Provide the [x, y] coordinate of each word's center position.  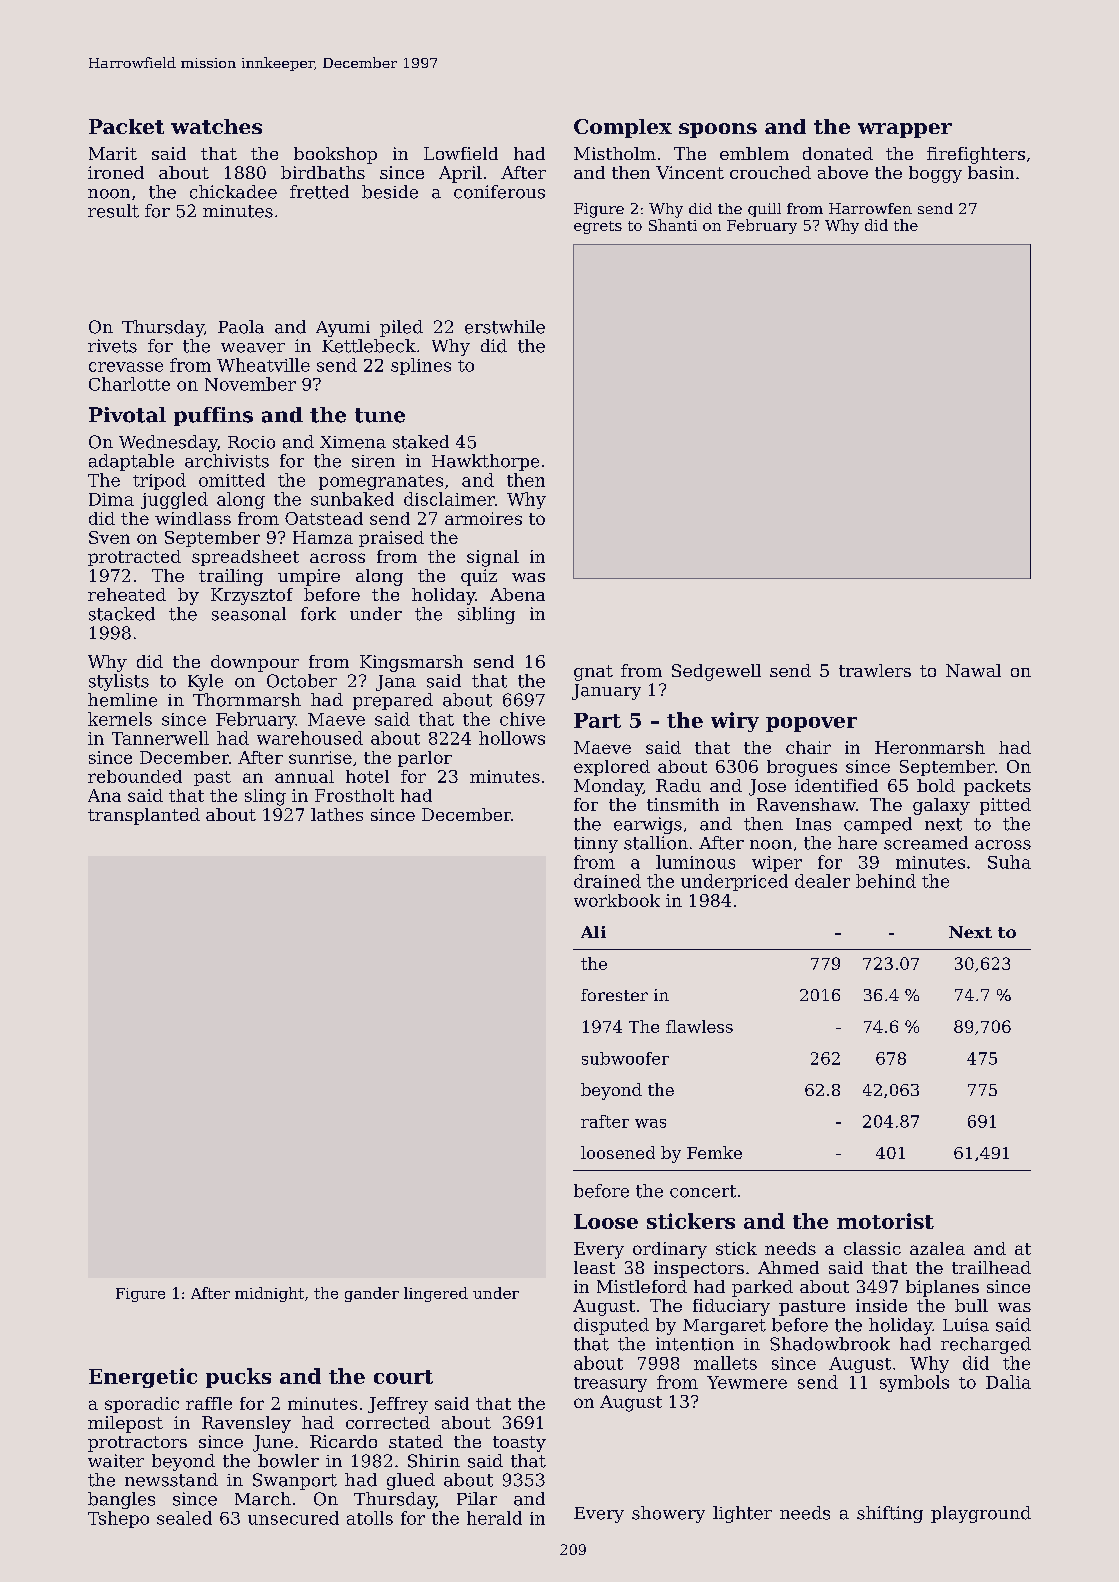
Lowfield [461, 153]
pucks [238, 1378]
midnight [269, 1294]
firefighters [976, 155]
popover [811, 724]
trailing [231, 577]
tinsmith [683, 804]
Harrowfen [870, 208]
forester [614, 995]
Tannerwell [160, 738]
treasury [610, 1384]
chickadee [233, 192]
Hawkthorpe [485, 462]
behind [886, 881]
